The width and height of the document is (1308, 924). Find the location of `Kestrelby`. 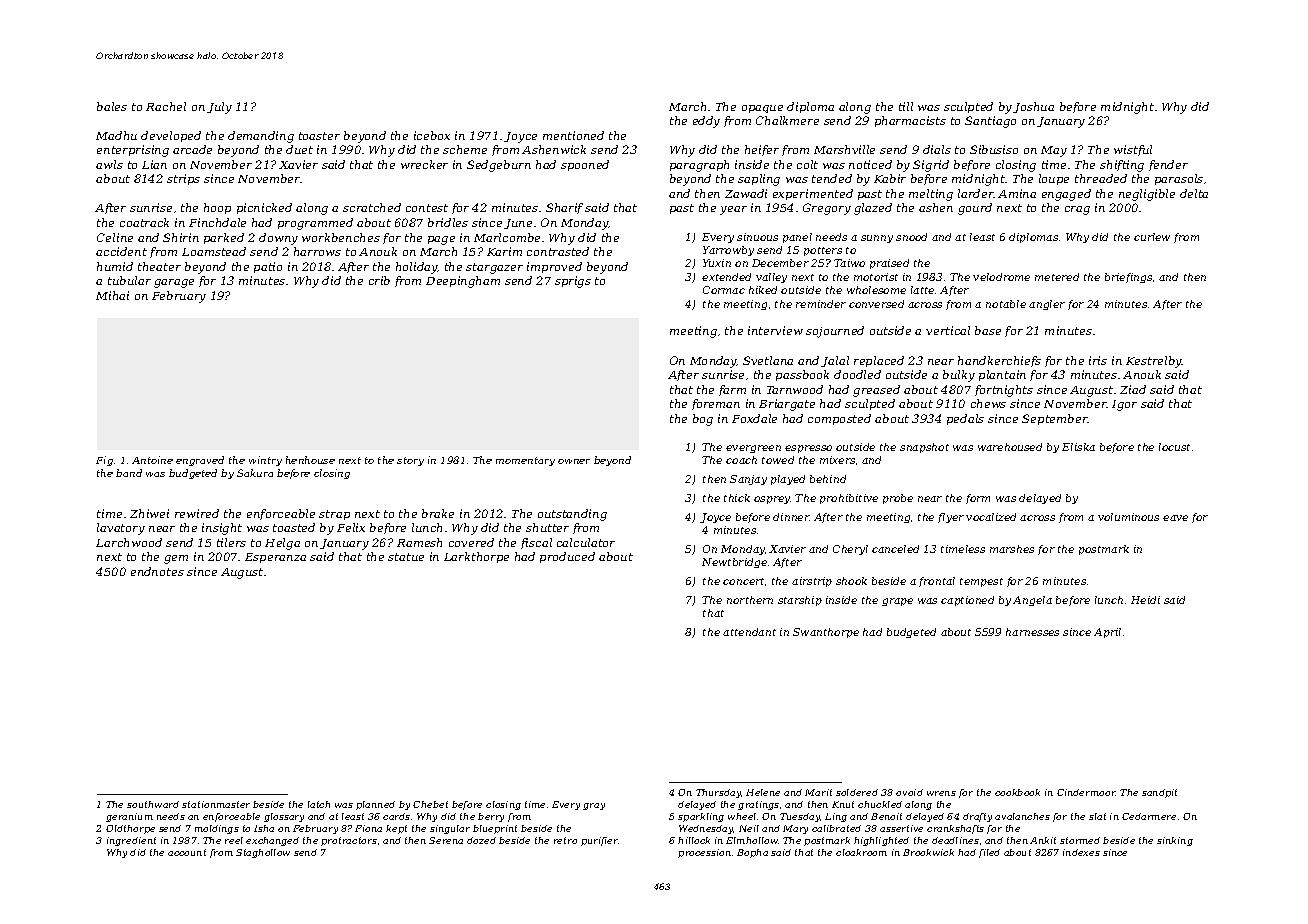

Kestrelby is located at coordinates (1154, 362).
